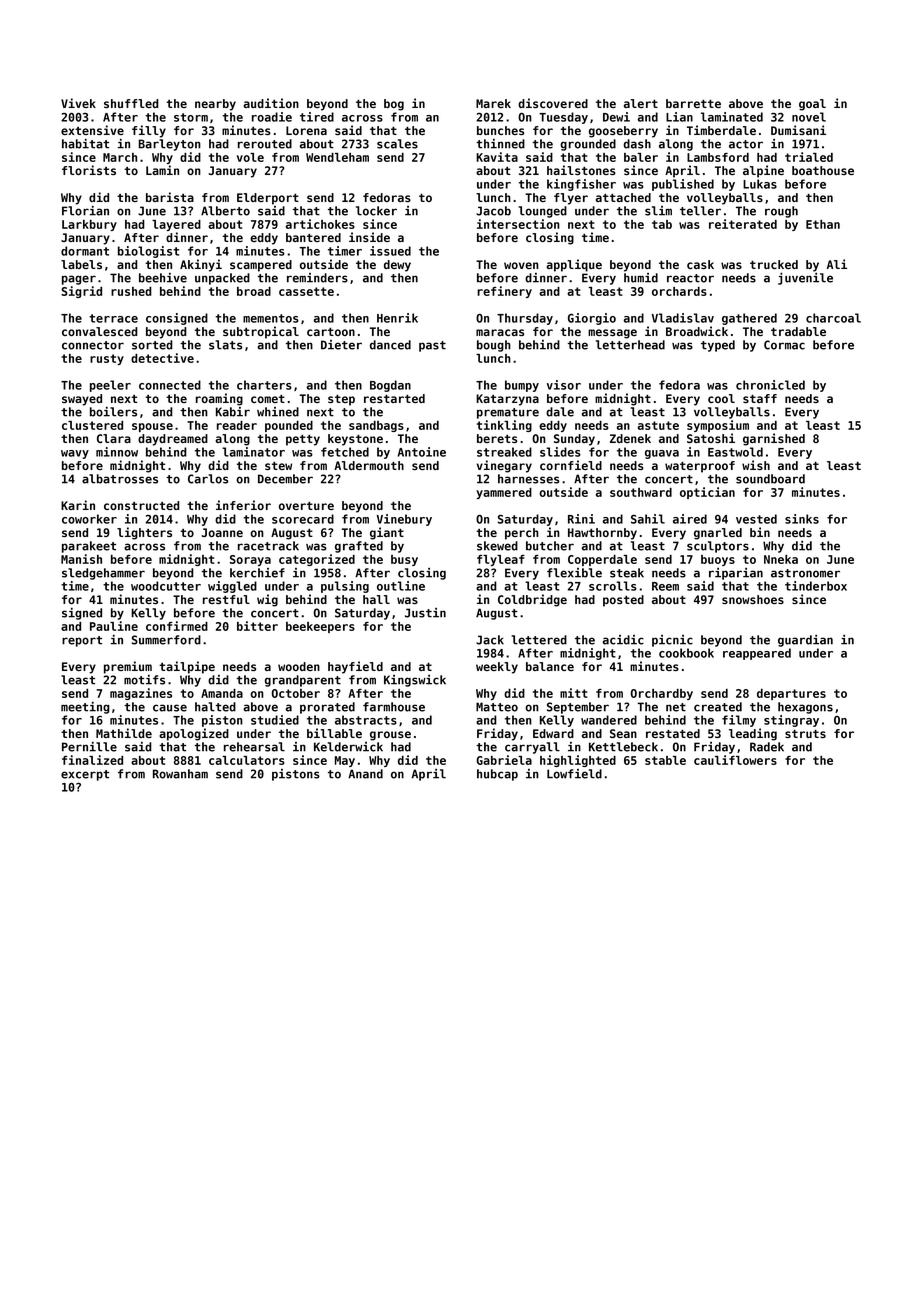 This image has width=924, height=1308. What do you see at coordinates (92, 425) in the image?
I see `clustered` at bounding box center [92, 425].
